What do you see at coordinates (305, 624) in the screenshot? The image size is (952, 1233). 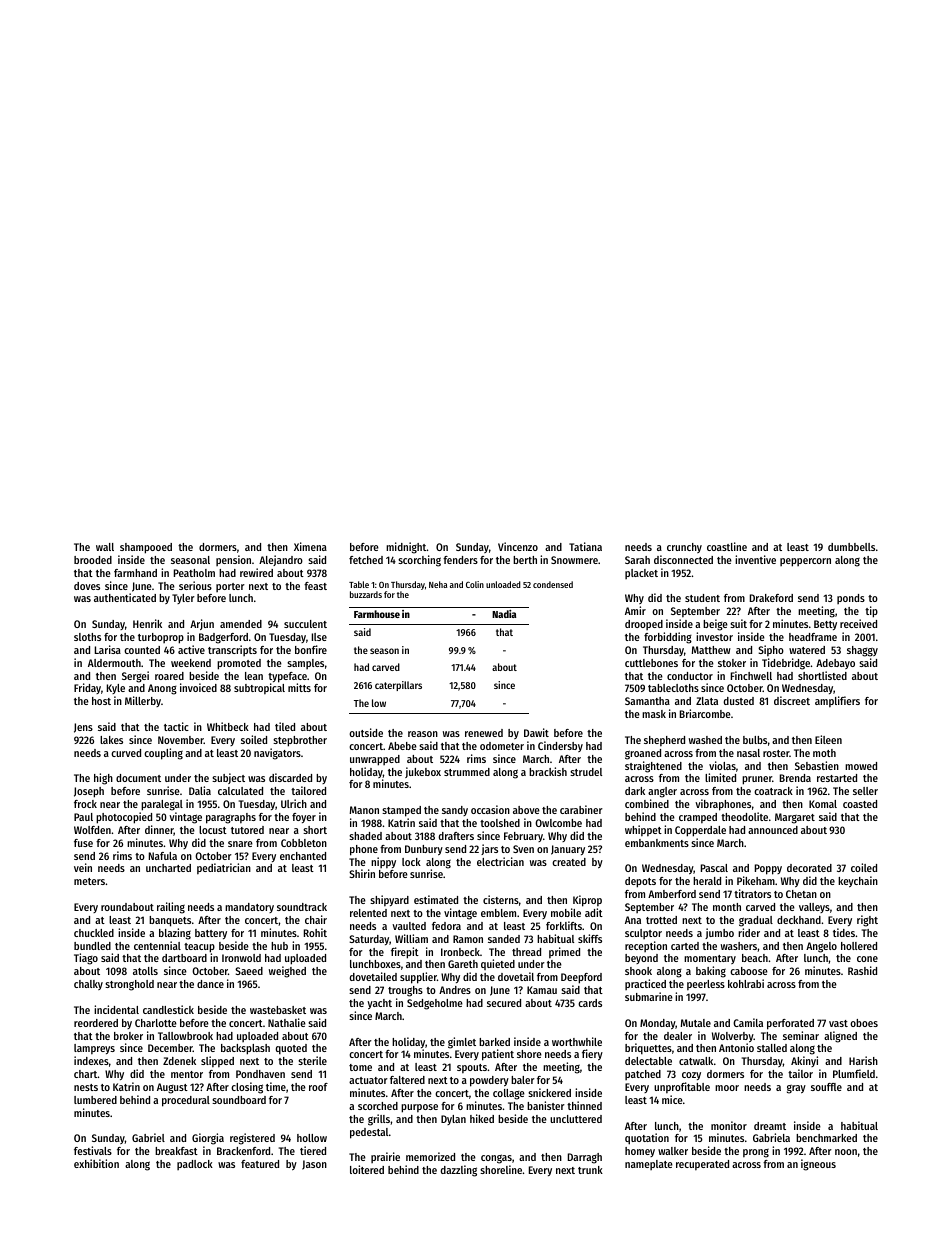 I see `succulent` at bounding box center [305, 624].
